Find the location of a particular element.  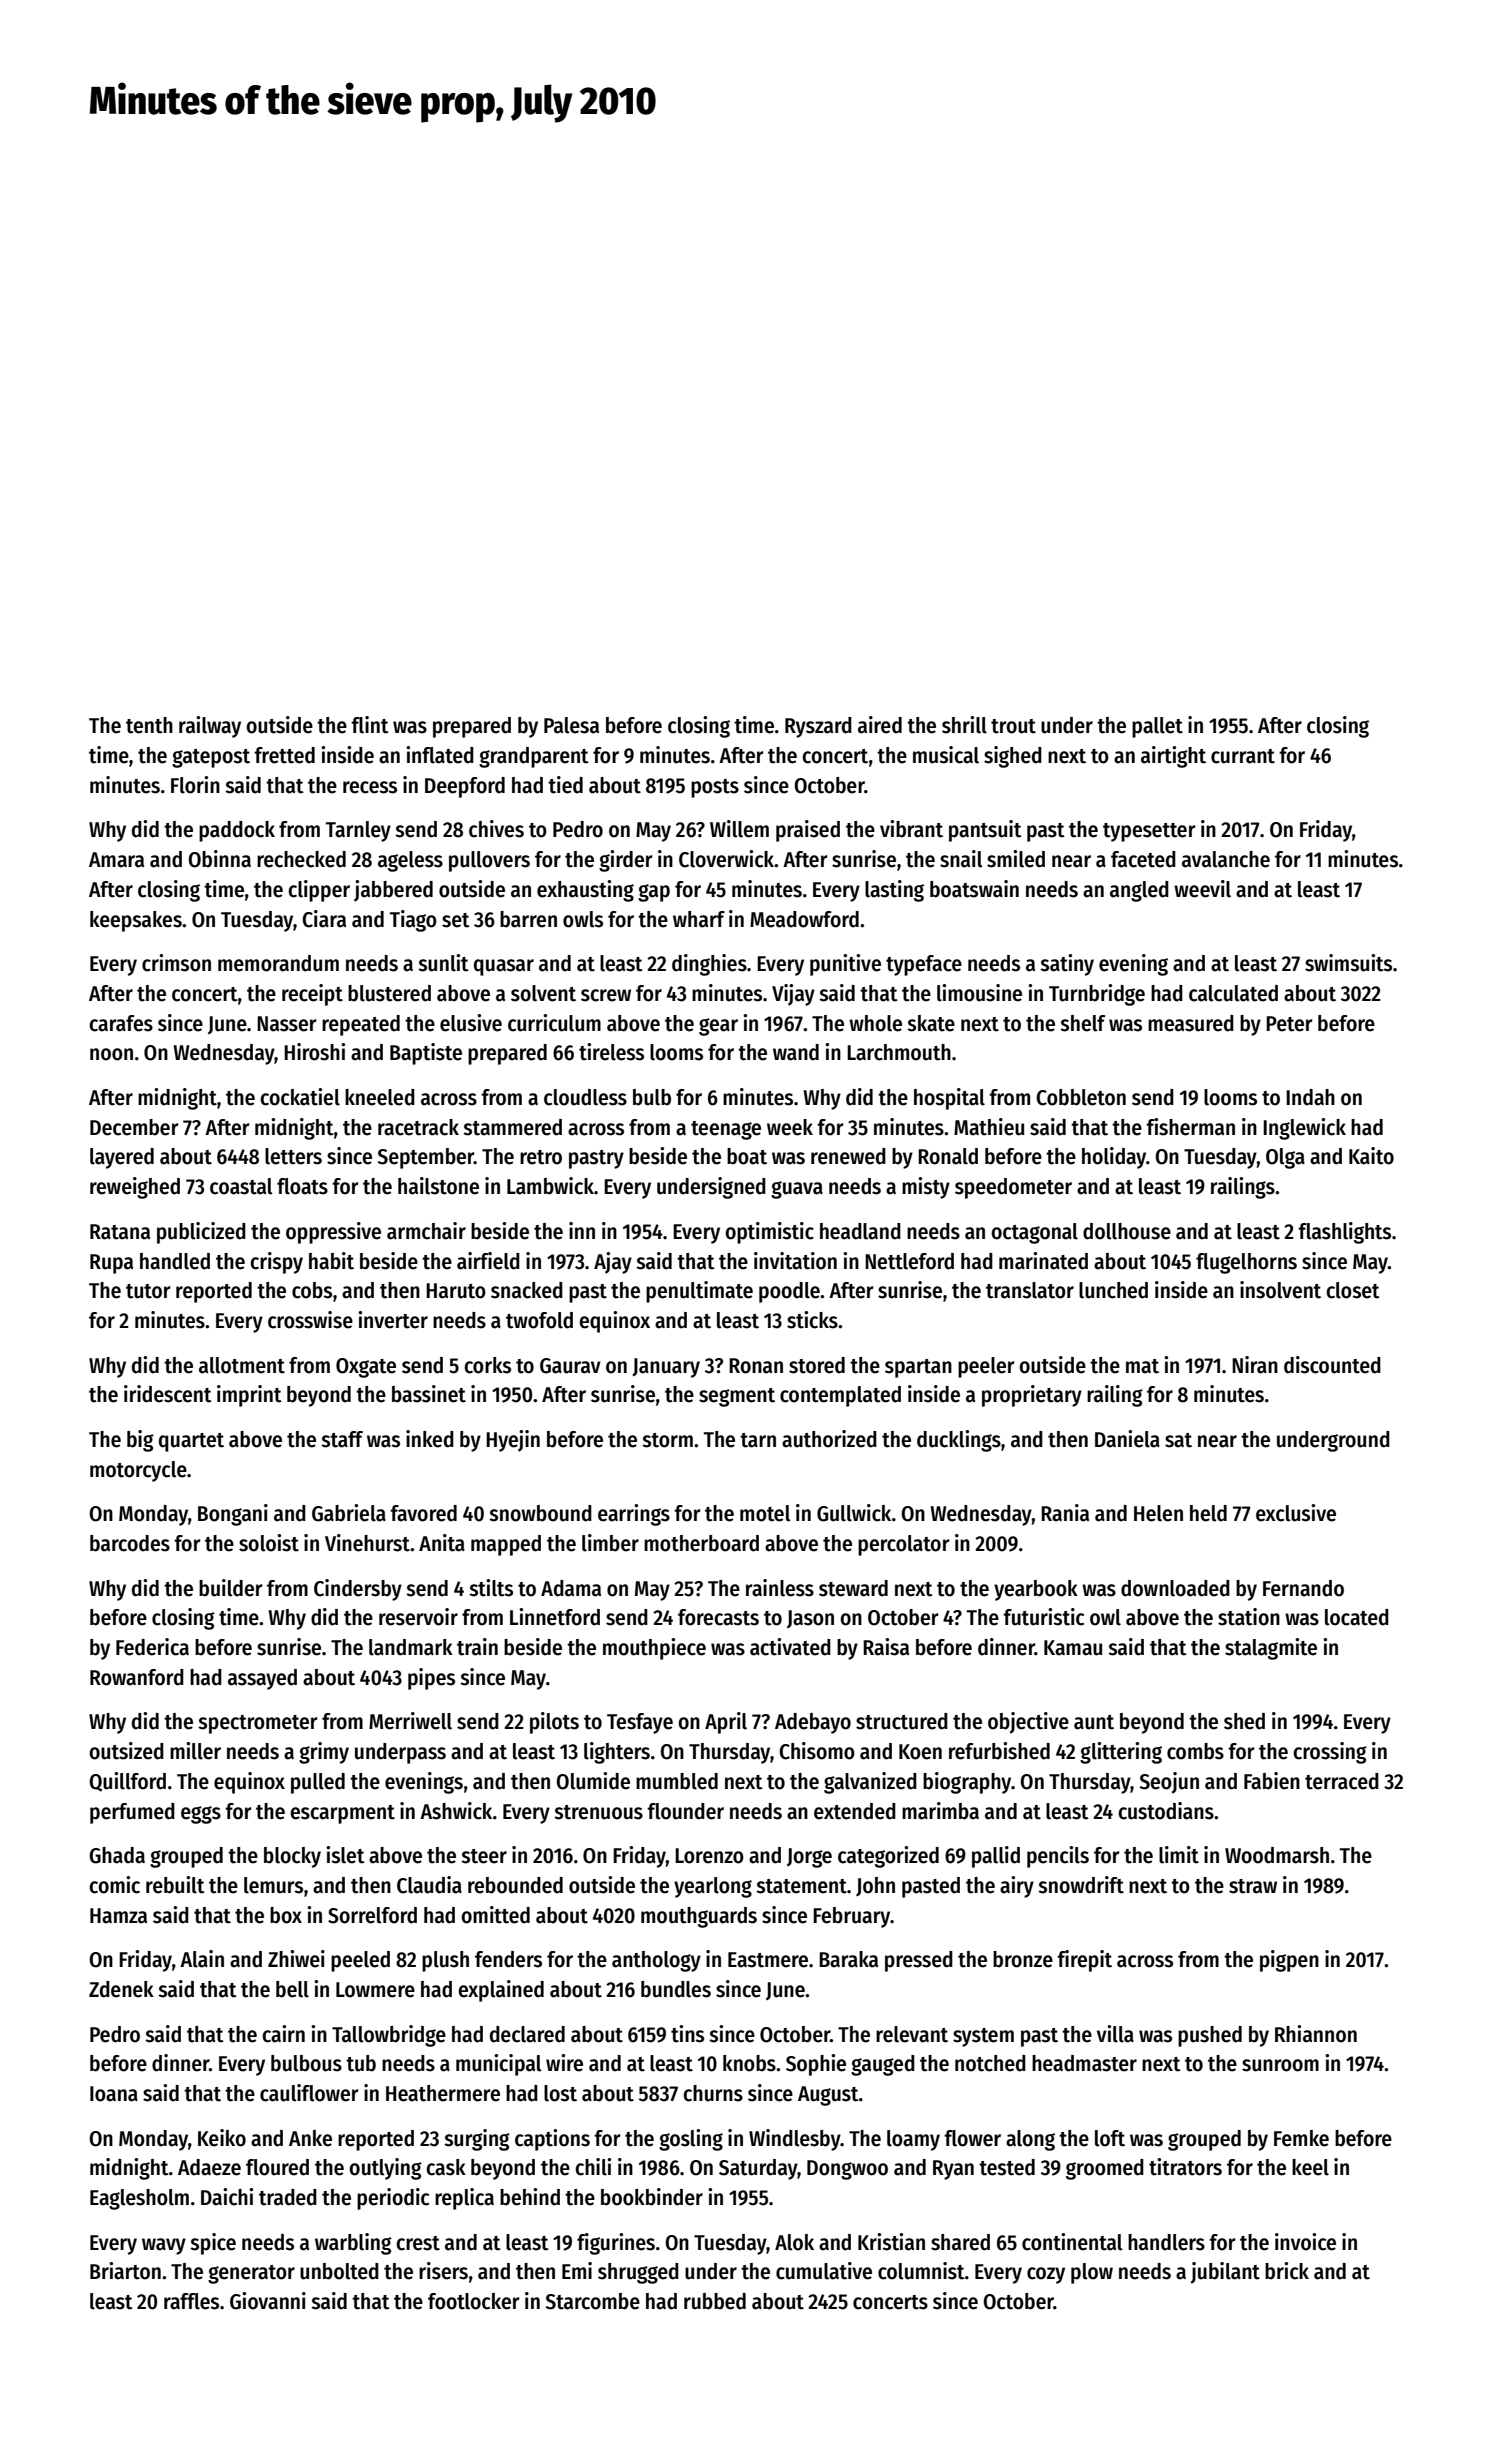

sunroom is located at coordinates (1280, 2065).
